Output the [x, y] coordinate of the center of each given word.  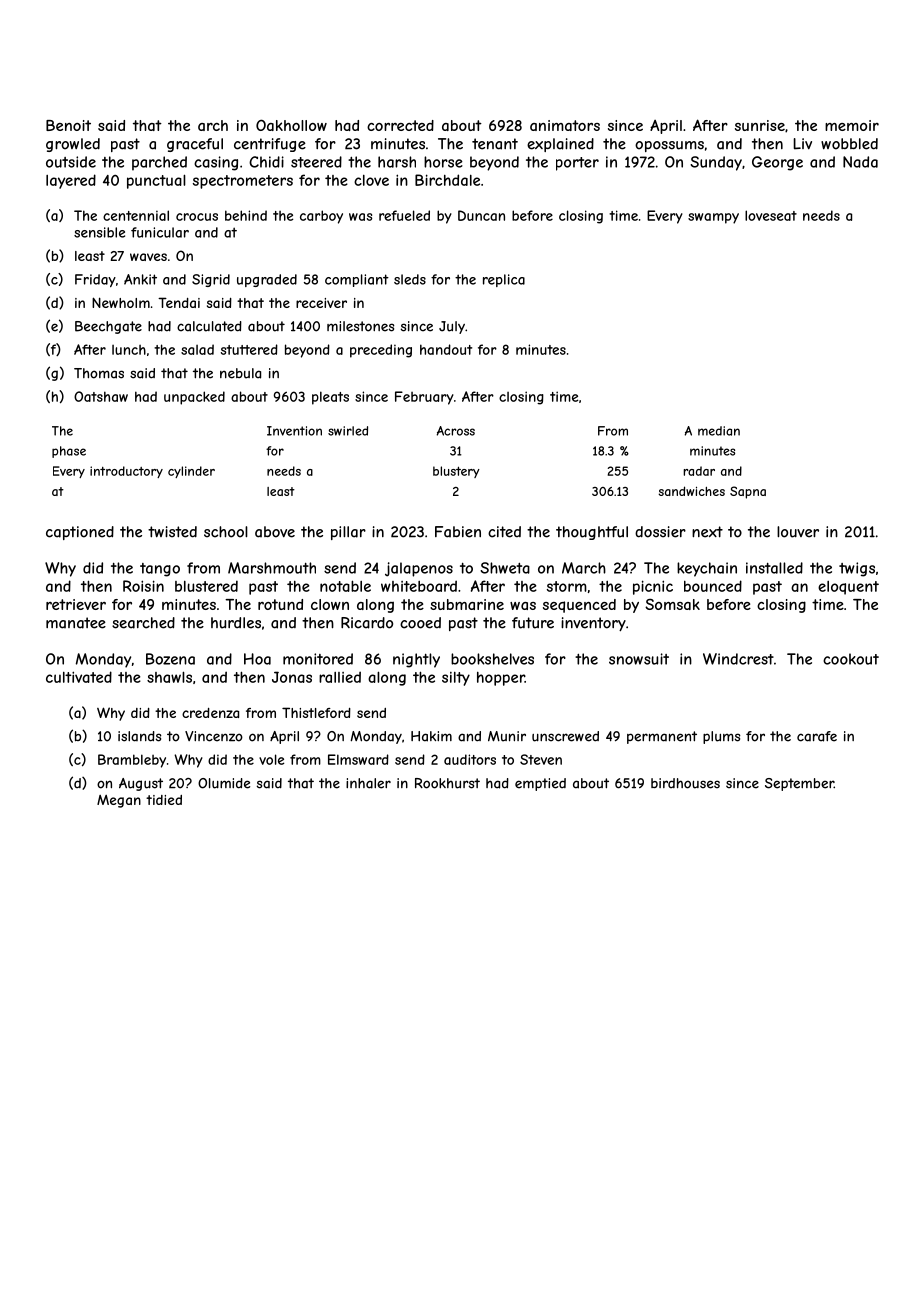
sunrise [760, 125]
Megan [119, 801]
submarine [467, 604]
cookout [851, 659]
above [275, 532]
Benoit [68, 125]
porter [577, 164]
